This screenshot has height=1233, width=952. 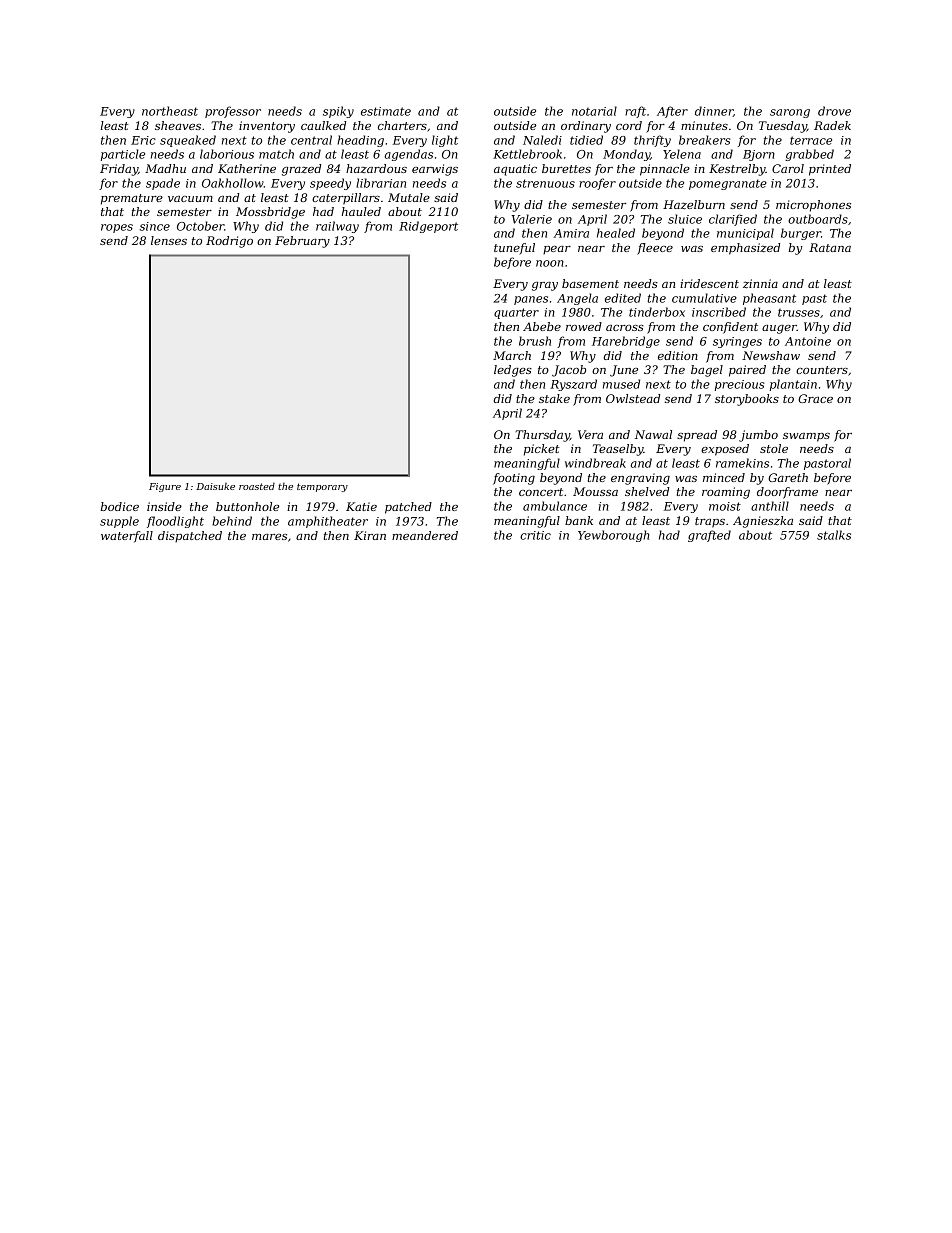 What do you see at coordinates (535, 535) in the screenshot?
I see `critic` at bounding box center [535, 535].
